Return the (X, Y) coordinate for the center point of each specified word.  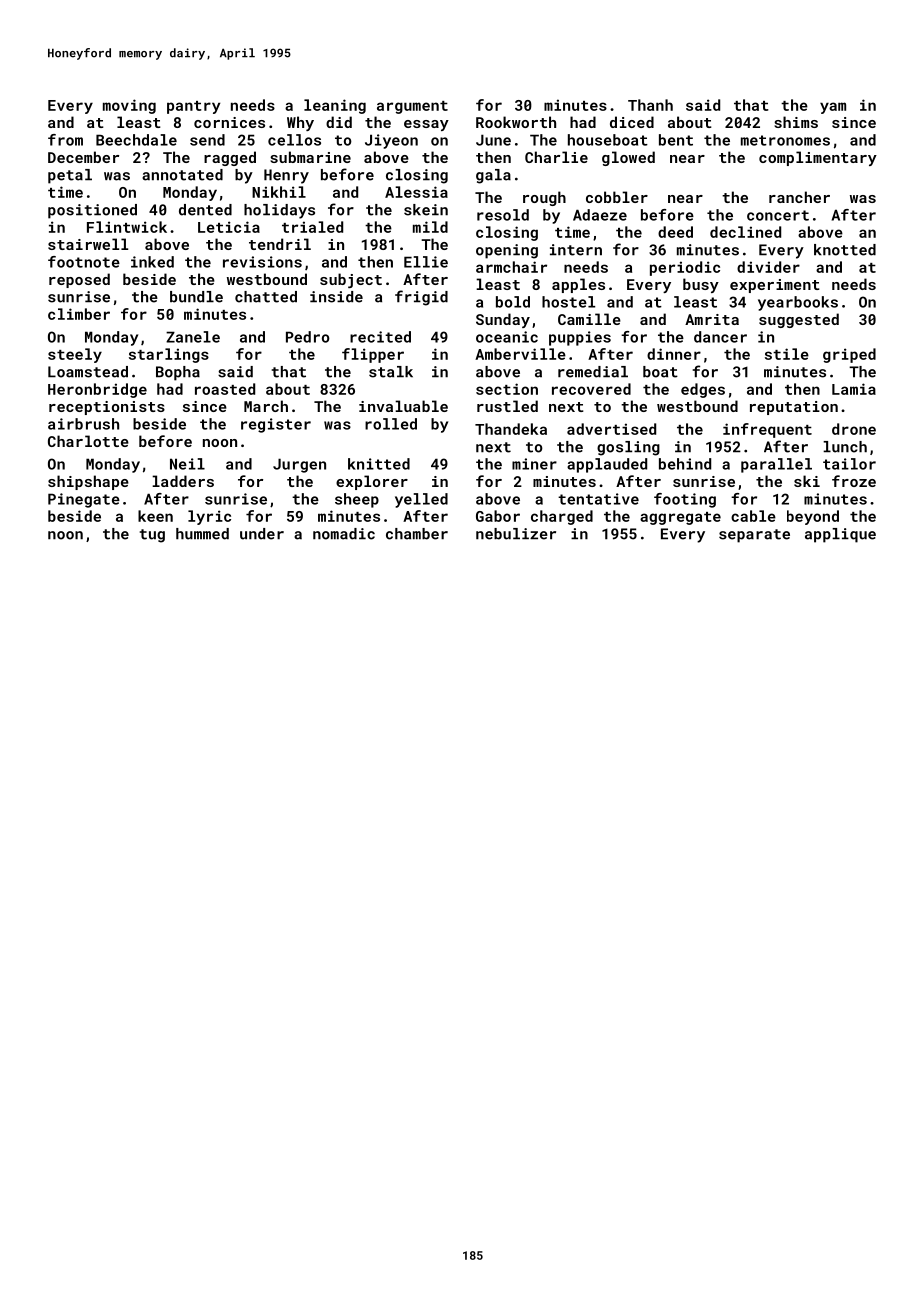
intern (576, 250)
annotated (182, 175)
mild (430, 227)
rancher (799, 197)
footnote (84, 262)
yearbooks (798, 303)
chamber (417, 534)
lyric (209, 517)
